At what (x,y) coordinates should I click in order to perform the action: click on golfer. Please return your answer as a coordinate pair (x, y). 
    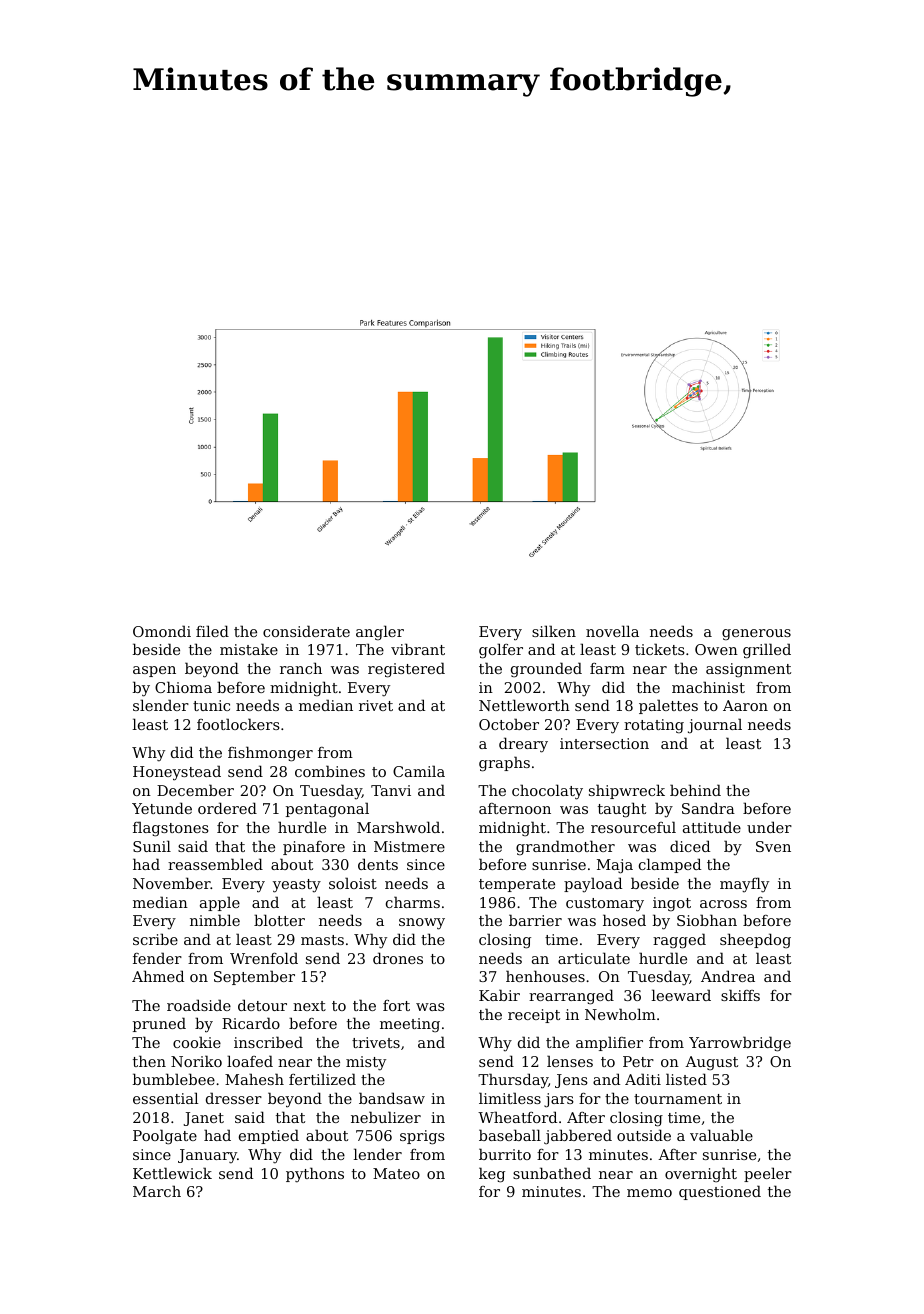
    Looking at the image, I should click on (501, 651).
